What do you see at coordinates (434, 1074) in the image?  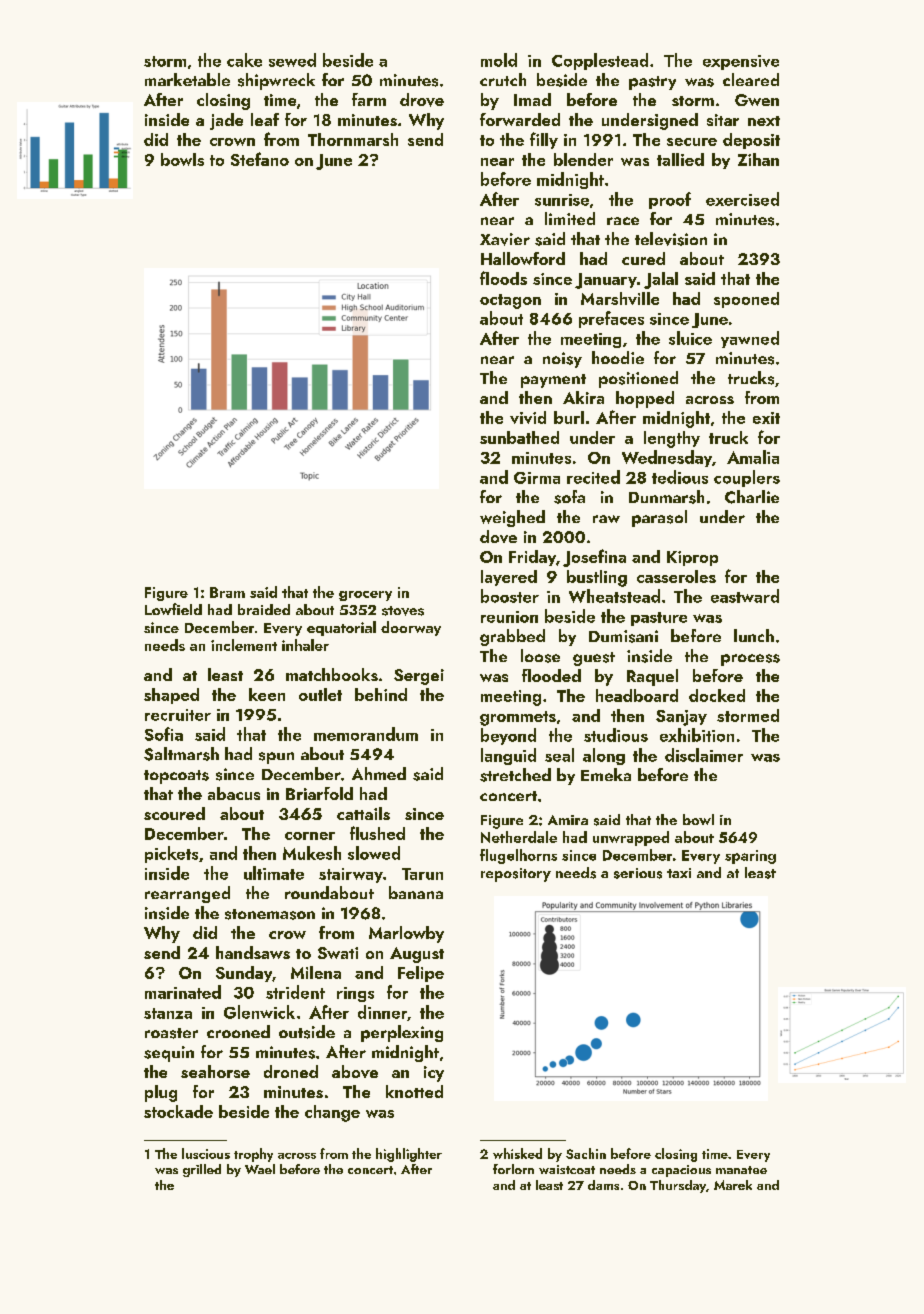 I see `icy` at bounding box center [434, 1074].
